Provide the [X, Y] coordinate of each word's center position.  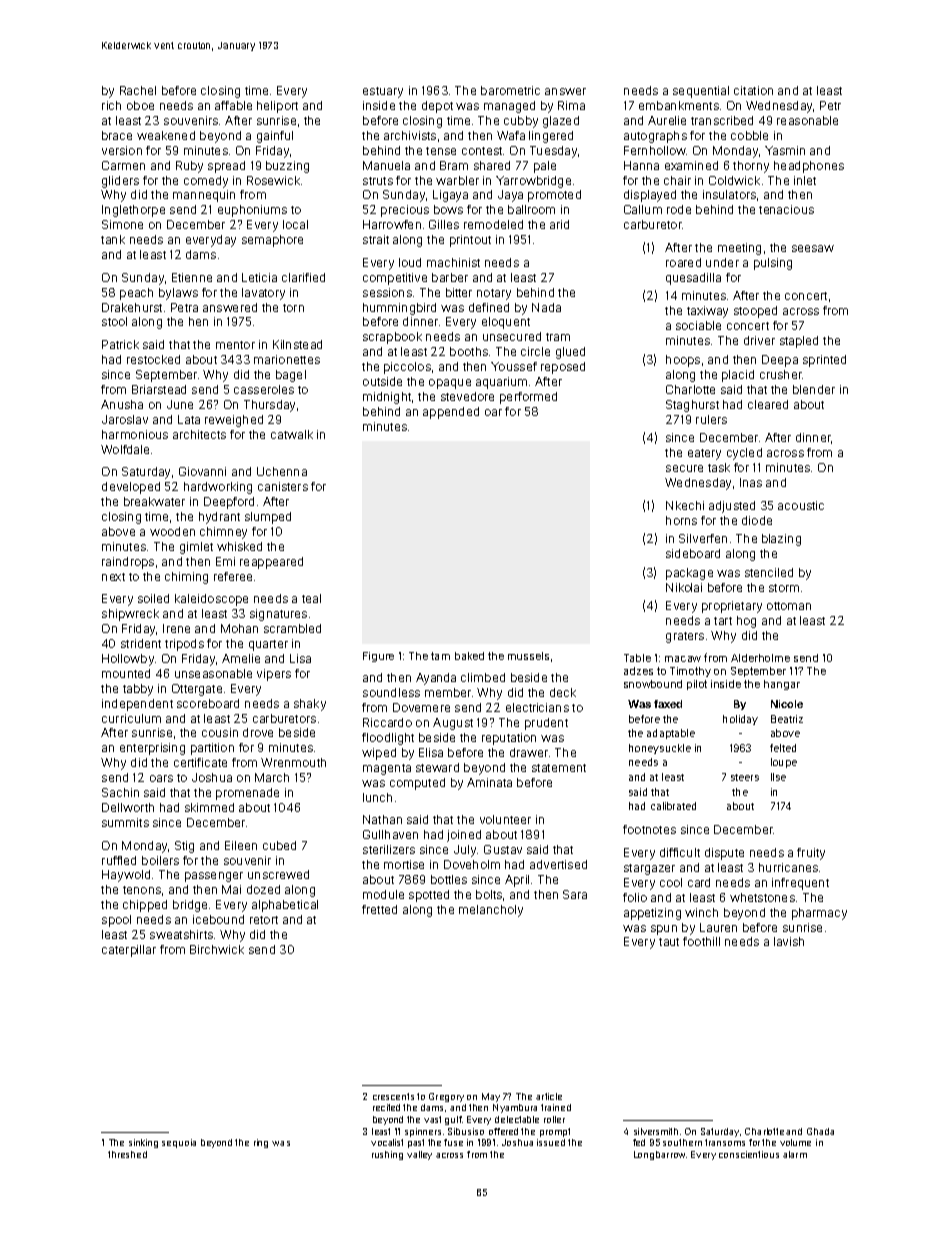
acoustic [801, 505]
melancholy [491, 911]
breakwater [154, 501]
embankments [679, 105]
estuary [383, 92]
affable [233, 105]
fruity [811, 854]
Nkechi [685, 505]
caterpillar [129, 951]
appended [451, 413]
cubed [279, 845]
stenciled [769, 572]
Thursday [269, 406]
